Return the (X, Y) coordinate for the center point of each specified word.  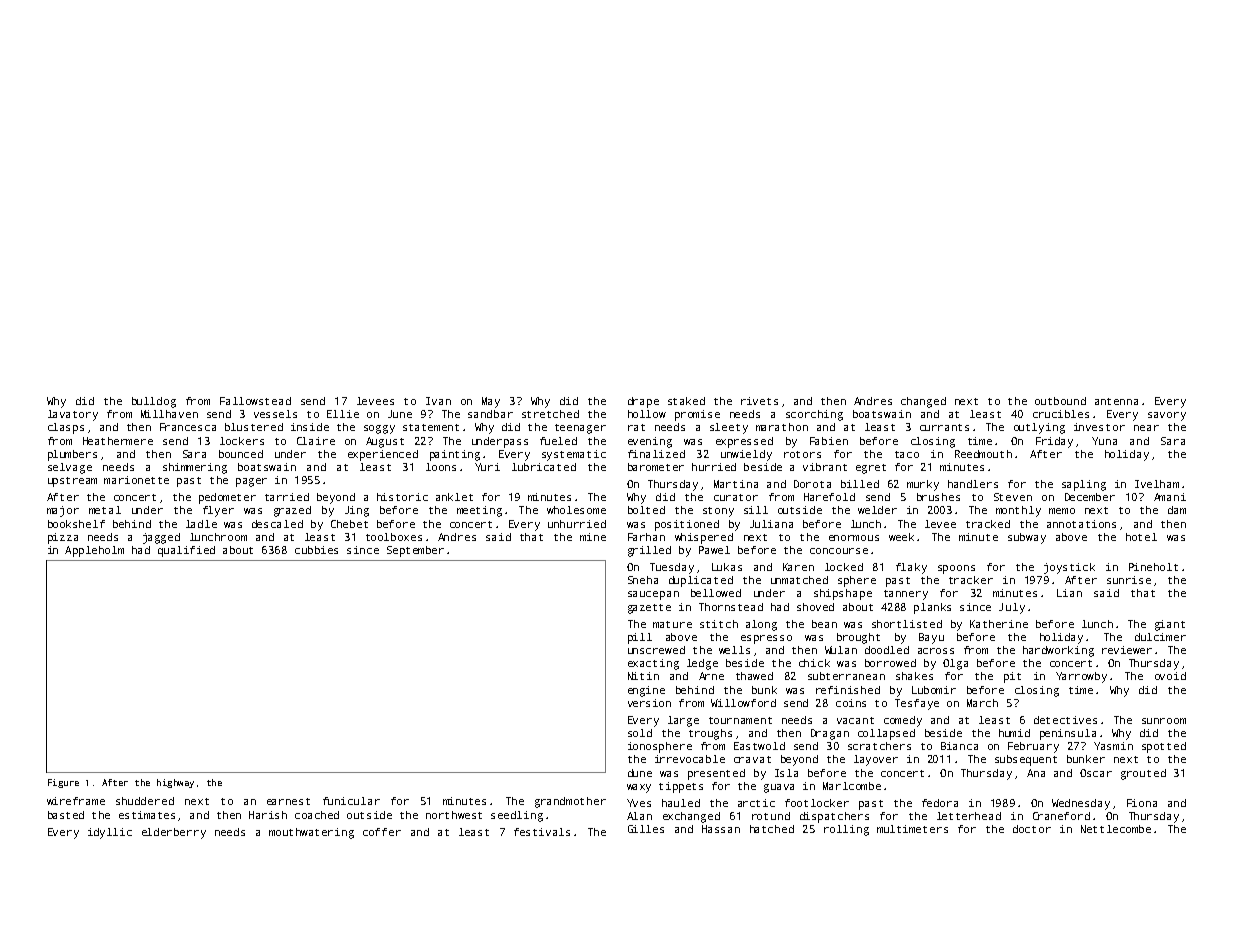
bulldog (154, 402)
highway (175, 783)
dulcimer (1160, 637)
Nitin (643, 676)
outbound (1060, 401)
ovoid (1170, 676)
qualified (186, 551)
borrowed (890, 663)
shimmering (195, 468)
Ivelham (1157, 484)
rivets (759, 401)
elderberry (174, 833)
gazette (649, 609)
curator (736, 497)
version (649, 703)
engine (646, 691)
